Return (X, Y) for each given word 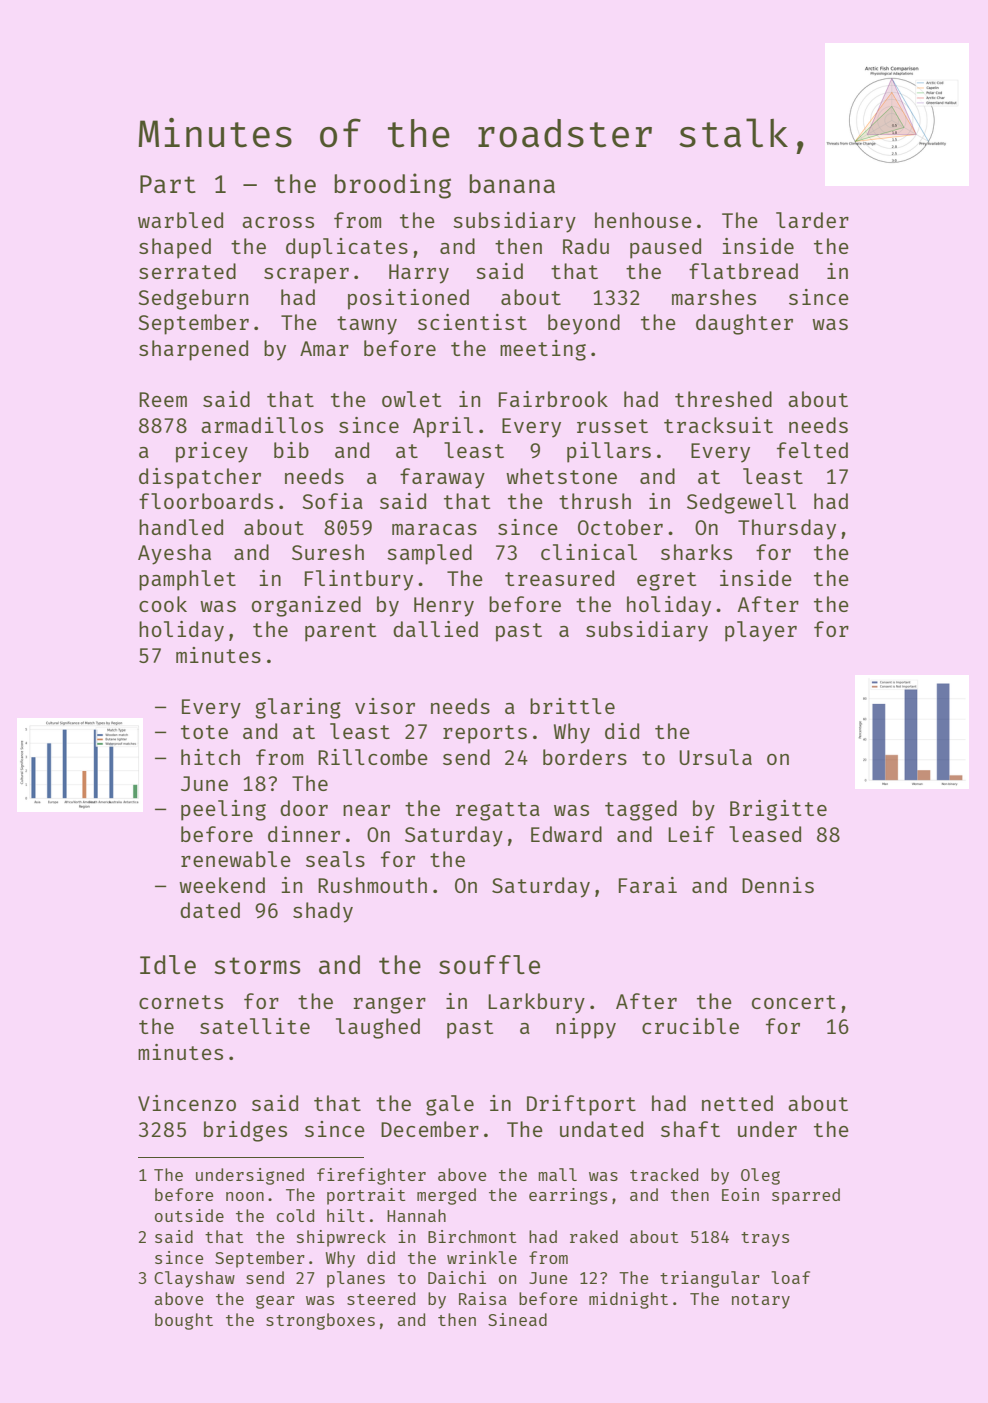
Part (168, 184)
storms (257, 965)
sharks (696, 552)
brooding (392, 186)
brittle (572, 706)
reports (485, 734)
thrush (595, 501)
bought (184, 1321)
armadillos (262, 425)
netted (737, 1103)
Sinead (517, 1319)
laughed (378, 1028)
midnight (628, 1300)
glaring (298, 708)
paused (665, 248)
